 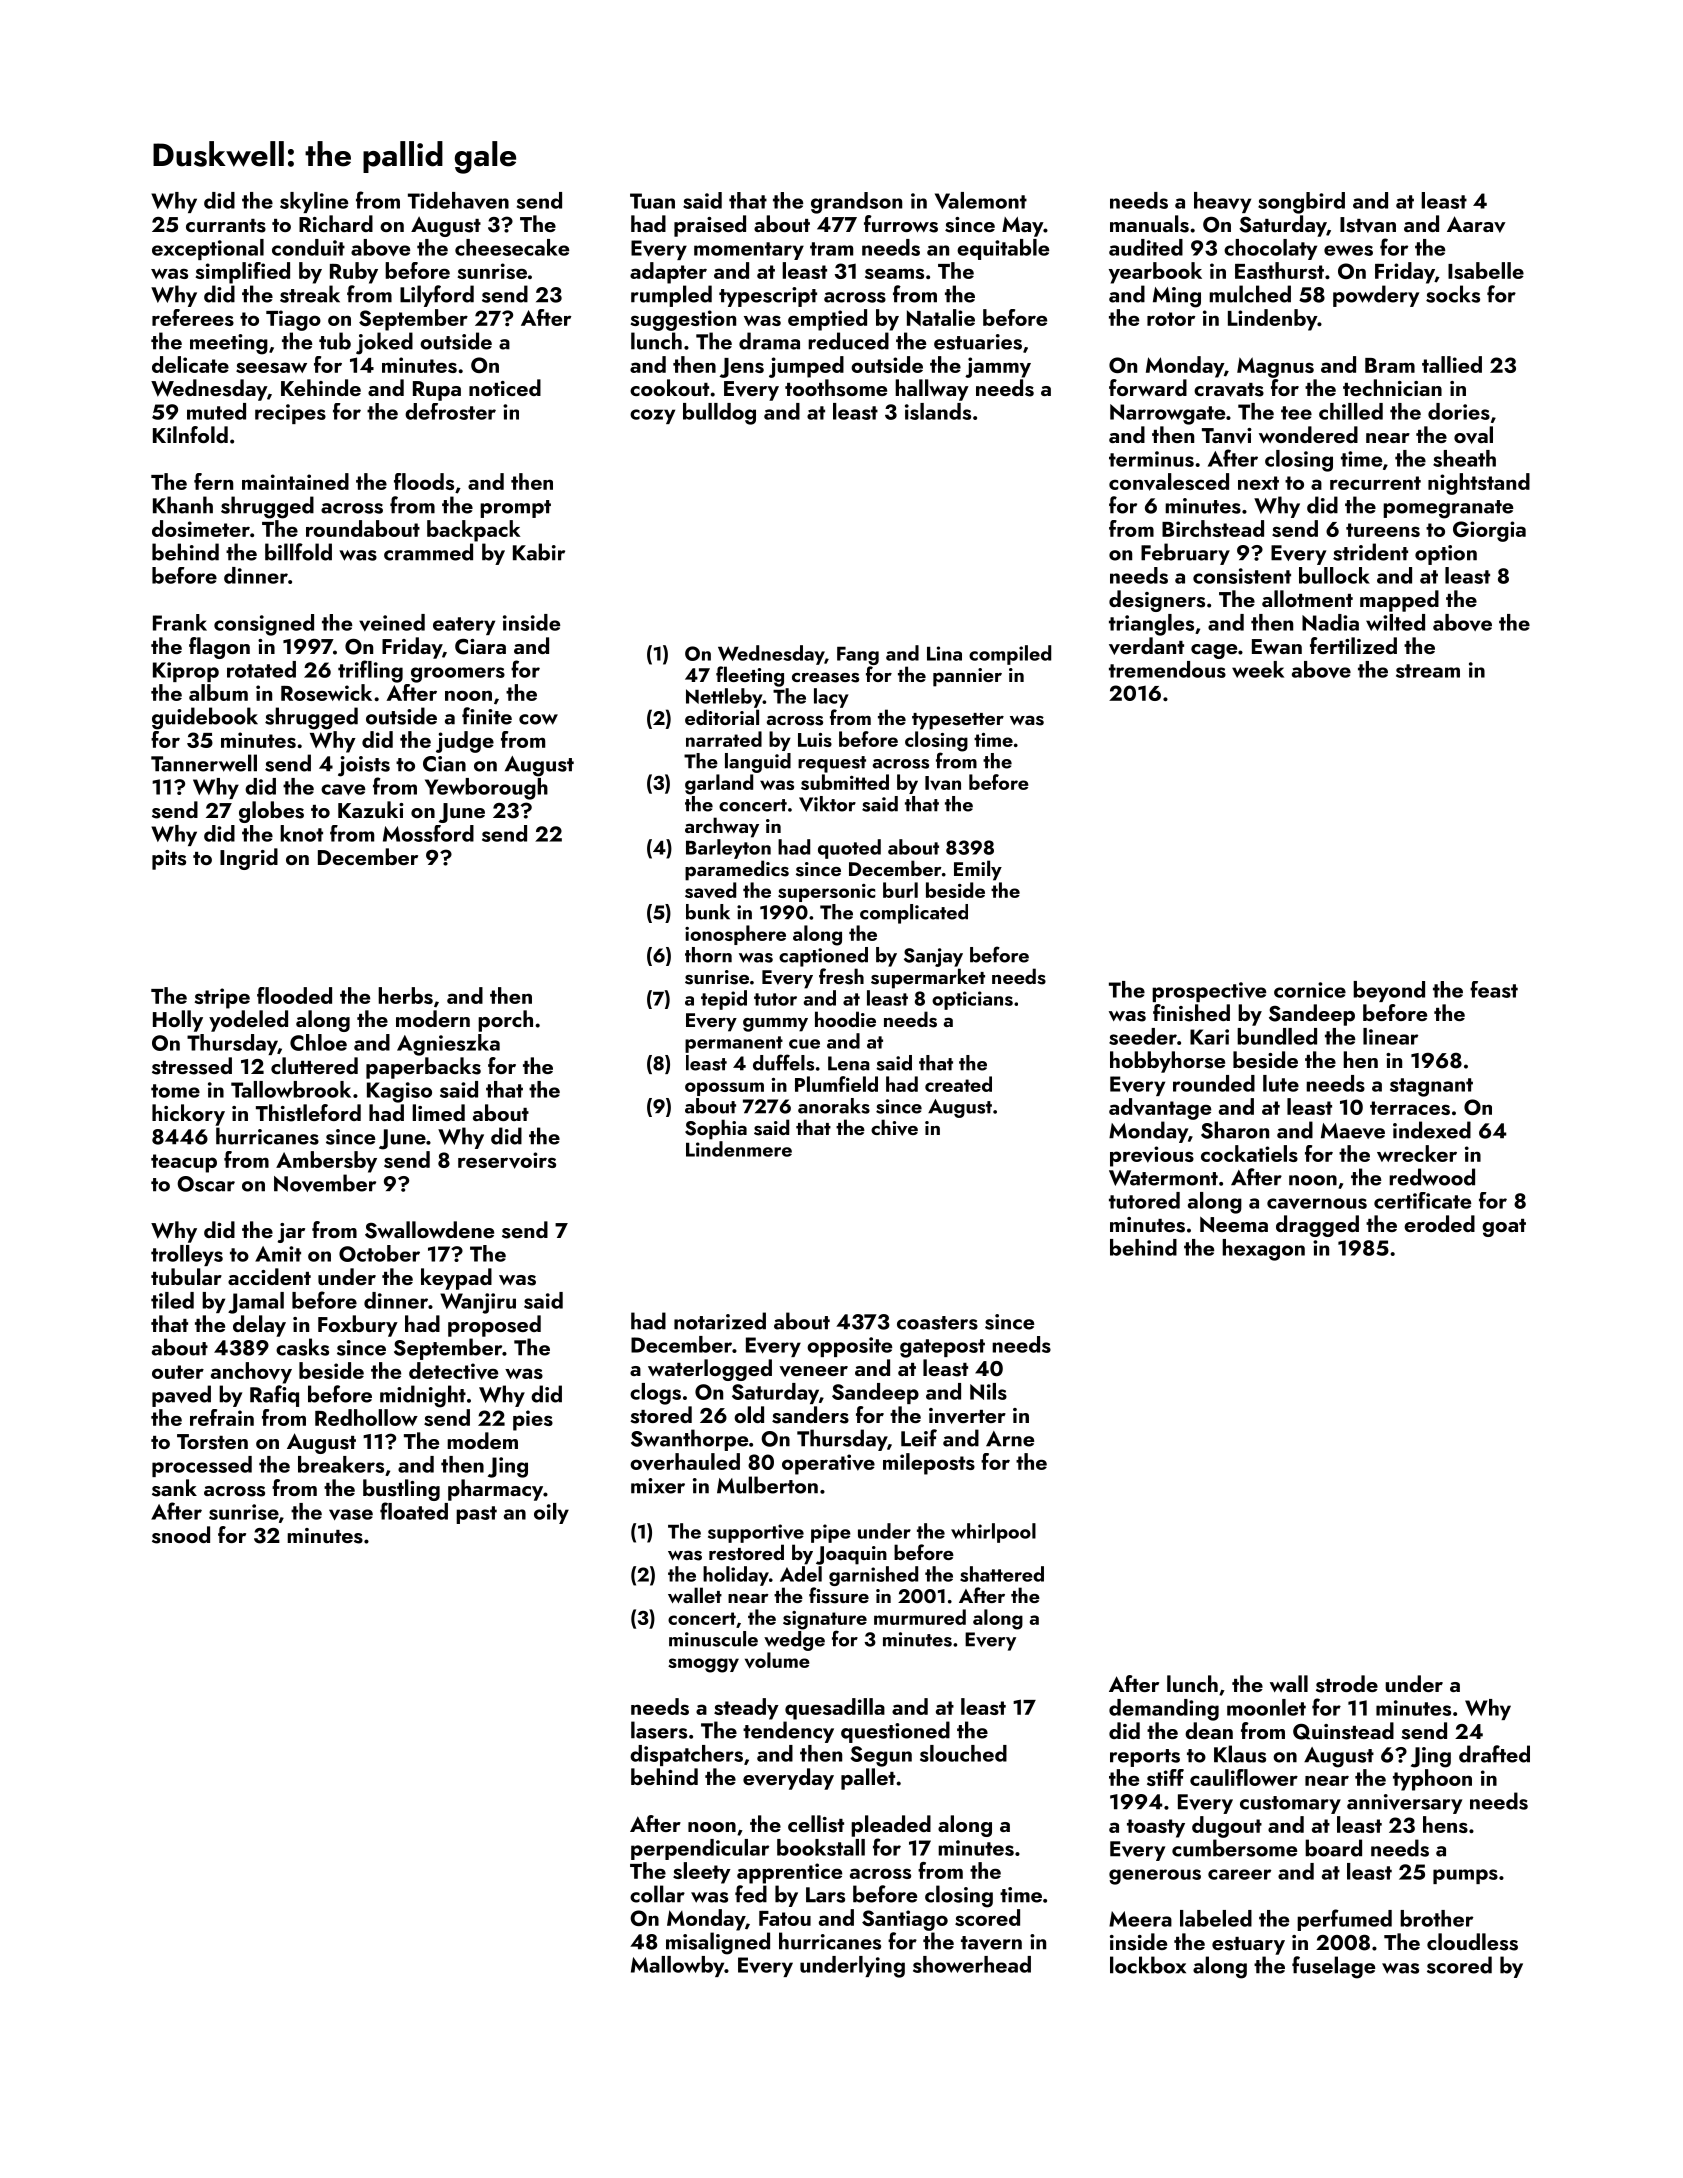 I want to click on flooded, so click(x=294, y=995).
